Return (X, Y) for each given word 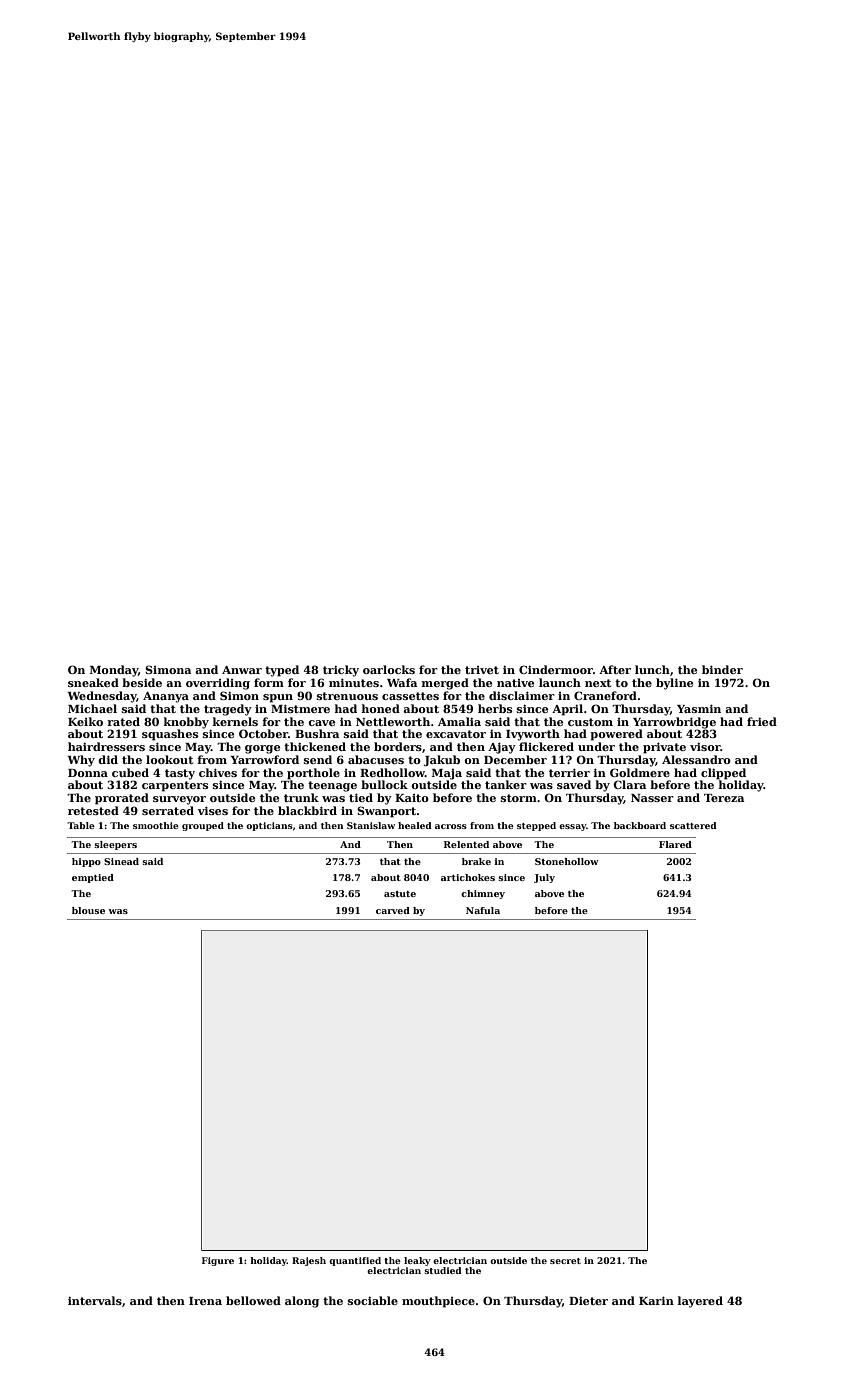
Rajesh (309, 1261)
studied (443, 1270)
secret (565, 1261)
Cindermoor (556, 669)
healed (415, 825)
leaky (417, 1261)
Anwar (242, 670)
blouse (88, 910)
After (615, 669)
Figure (218, 1261)
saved (574, 784)
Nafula (483, 910)
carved (393, 910)
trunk (301, 797)
